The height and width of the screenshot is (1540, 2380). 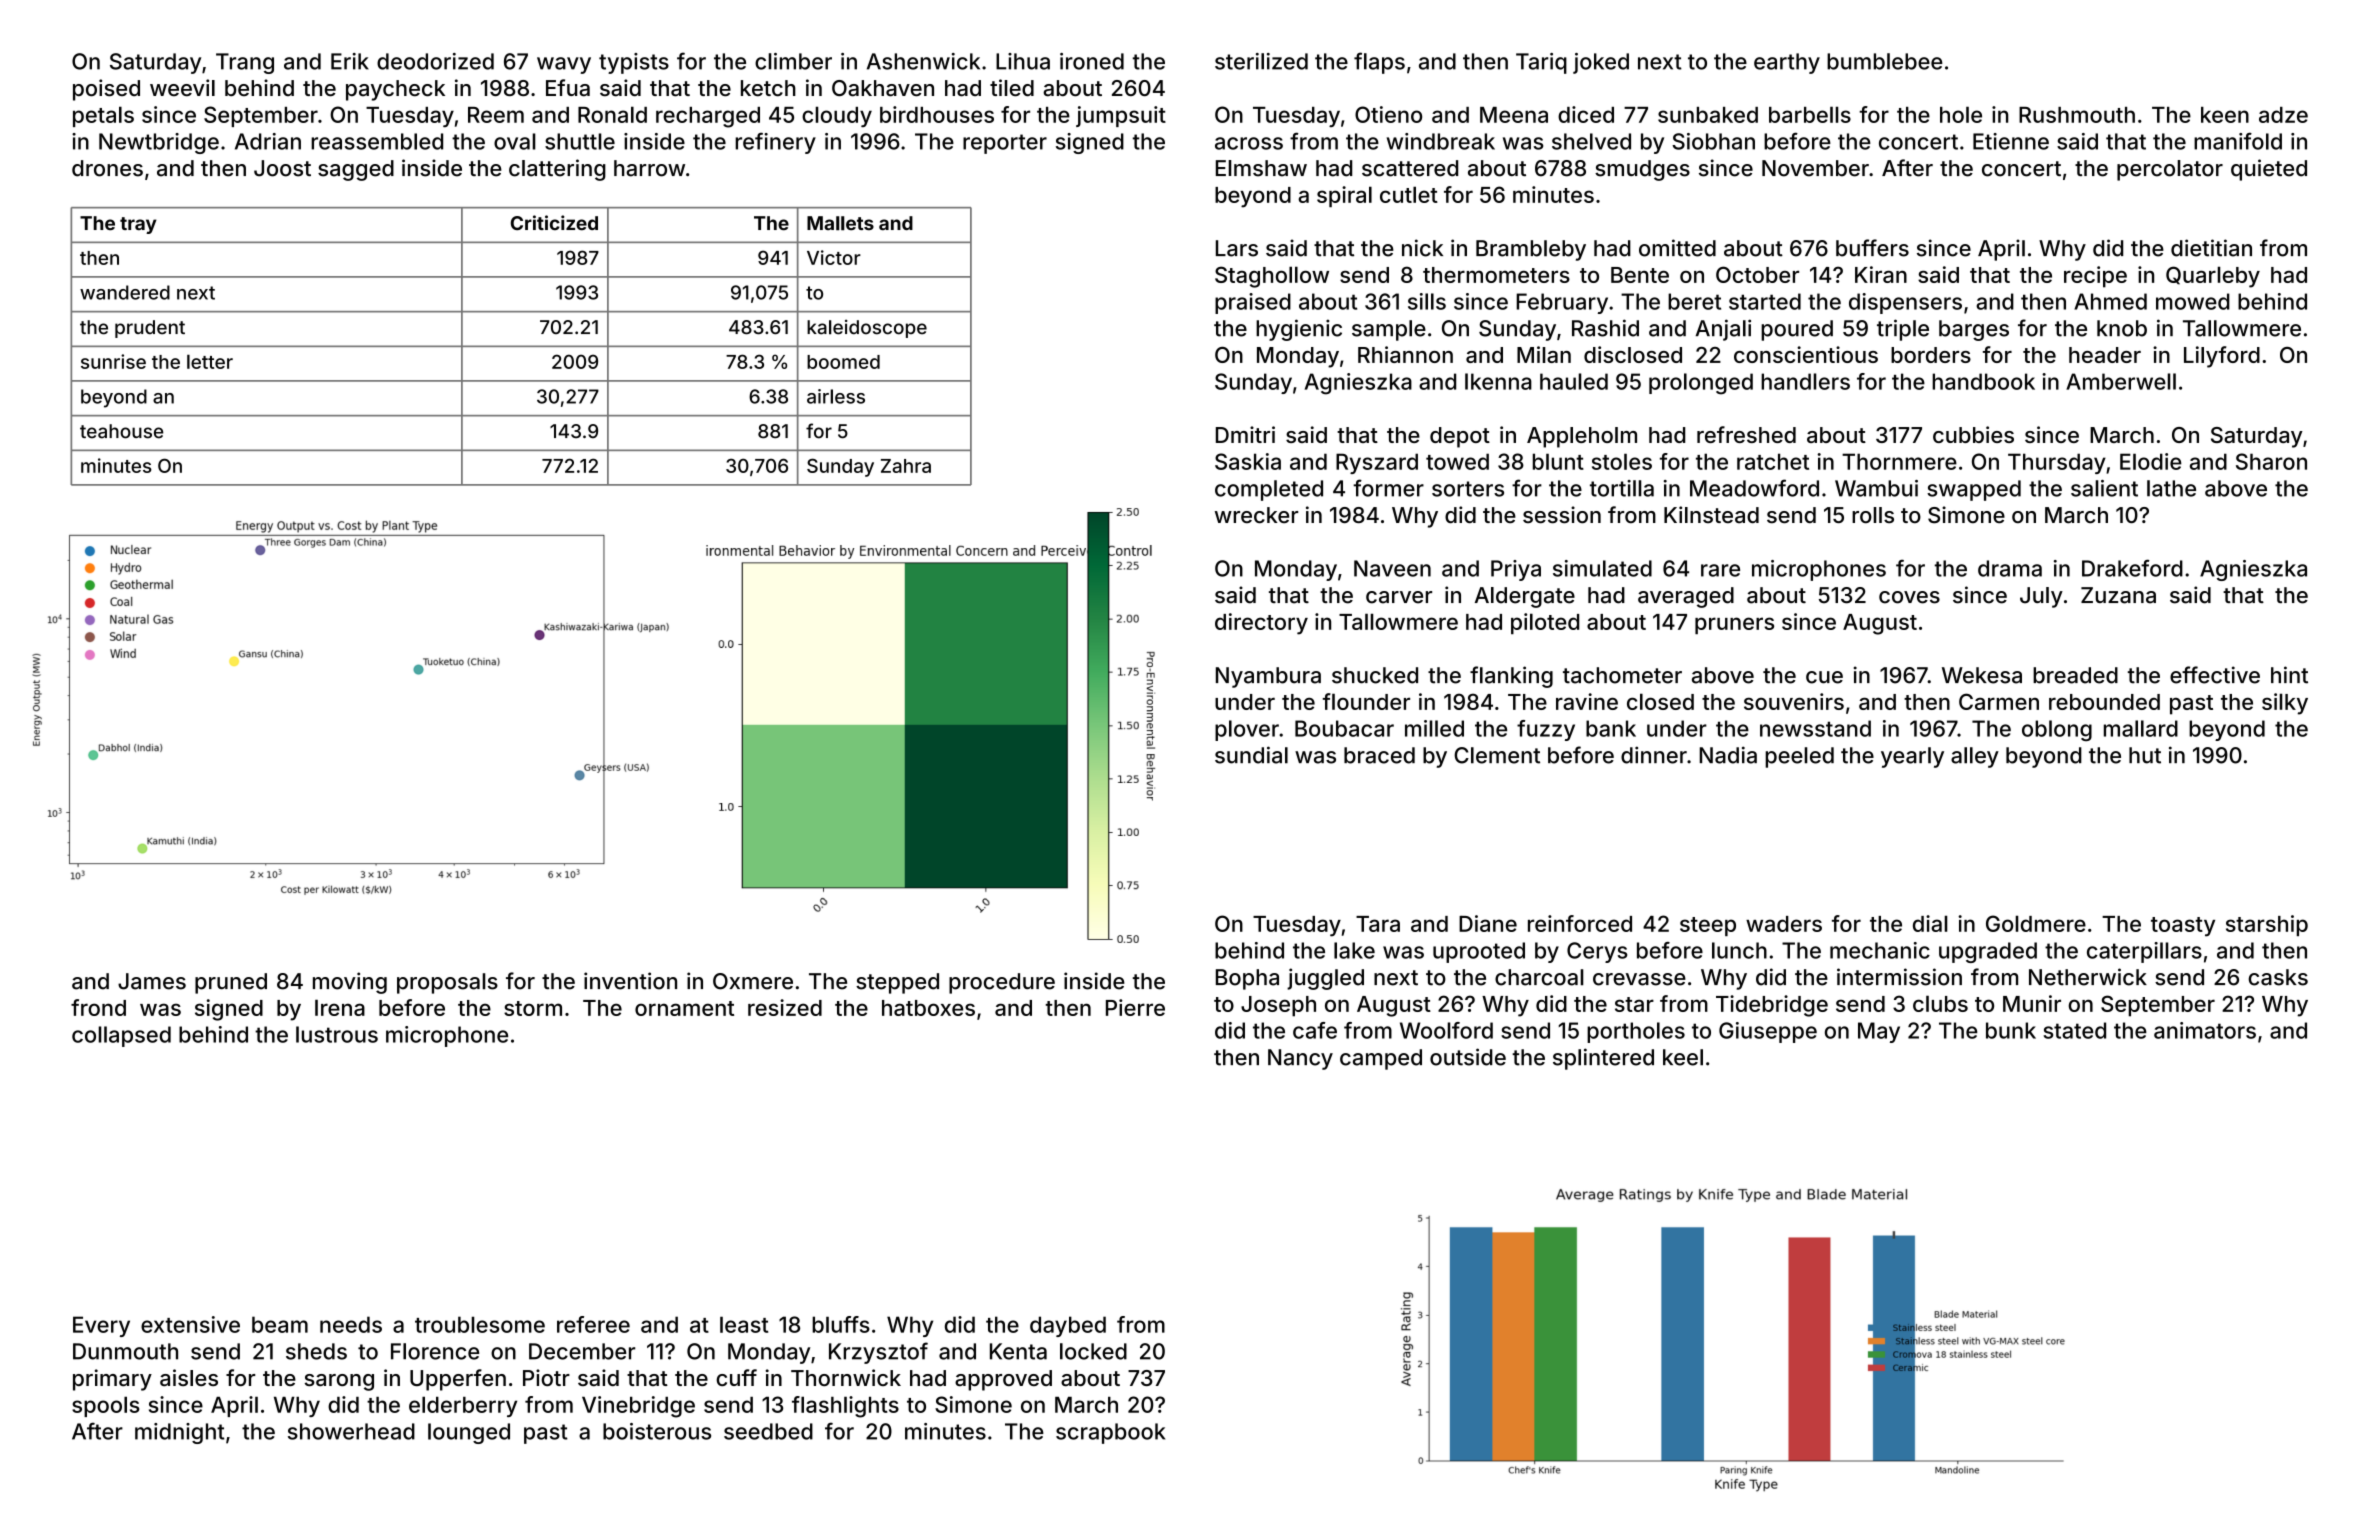 What do you see at coordinates (1023, 61) in the screenshot?
I see `Lihua` at bounding box center [1023, 61].
